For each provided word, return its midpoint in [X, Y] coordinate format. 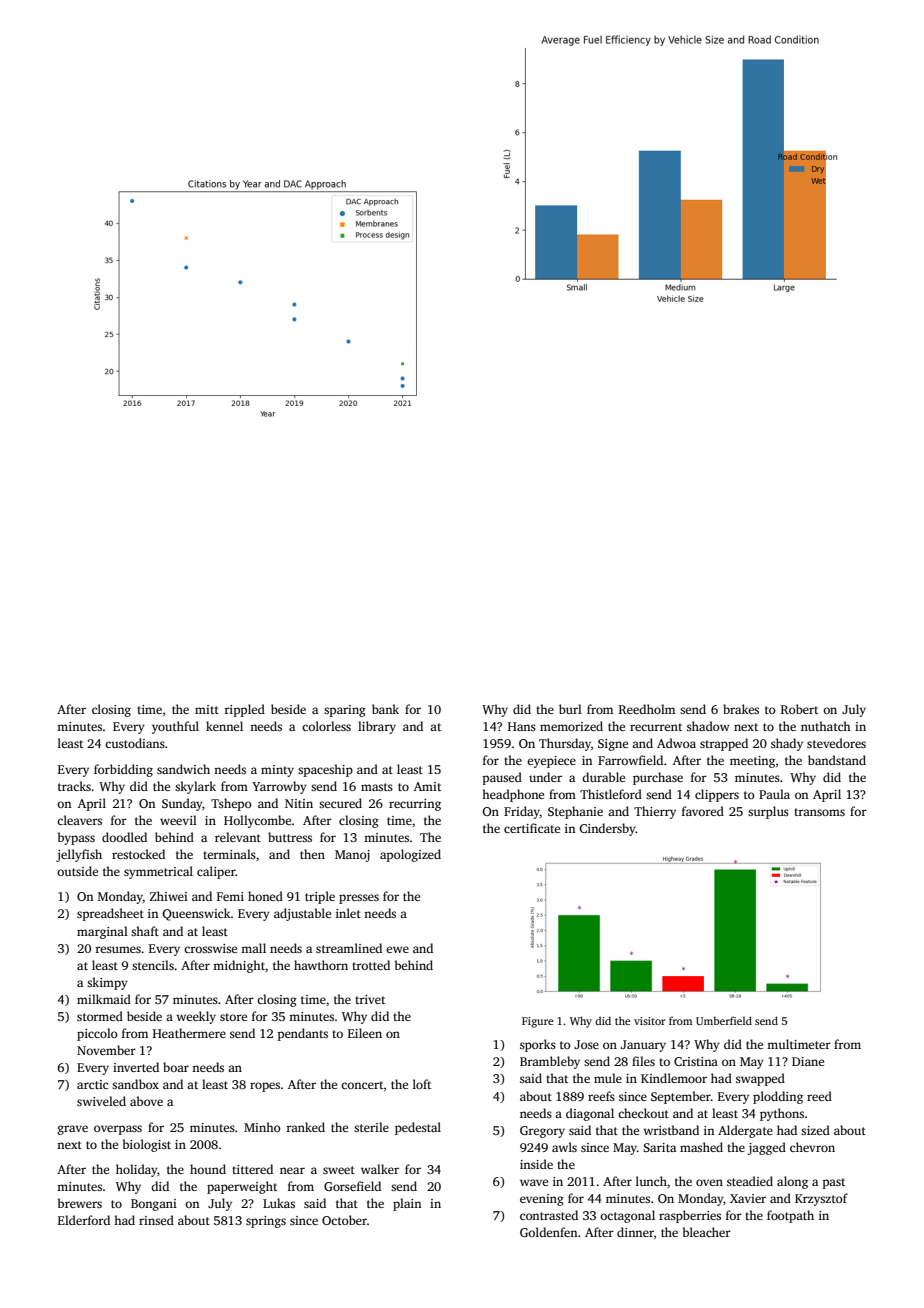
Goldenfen [548, 1232]
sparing [345, 711]
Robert [799, 709]
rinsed [156, 1220]
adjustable [302, 914]
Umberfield [724, 1020]
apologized [410, 855]
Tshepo [231, 804]
